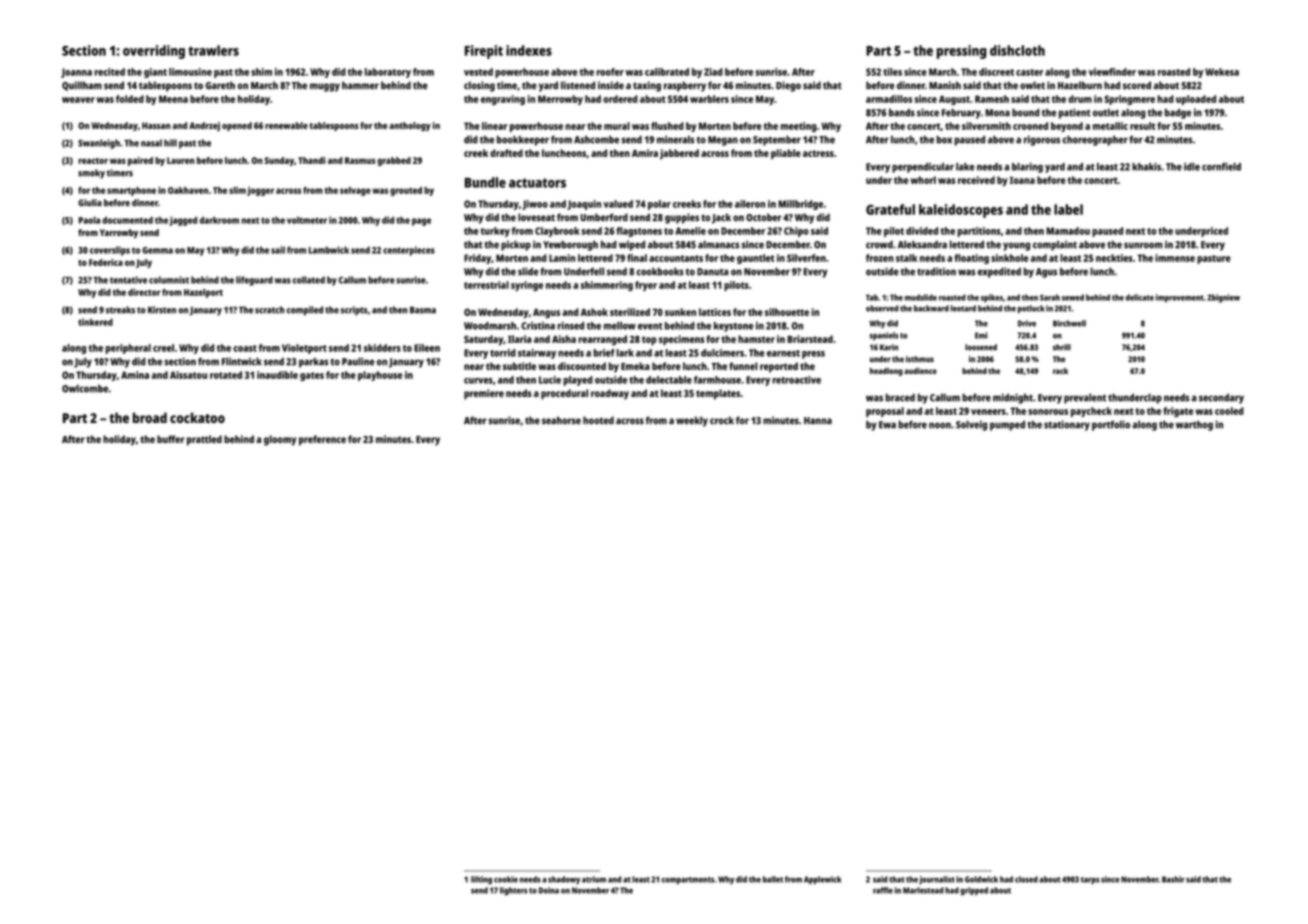 The width and height of the screenshot is (1308, 924). What do you see at coordinates (1146, 166) in the screenshot?
I see `khakis` at bounding box center [1146, 166].
